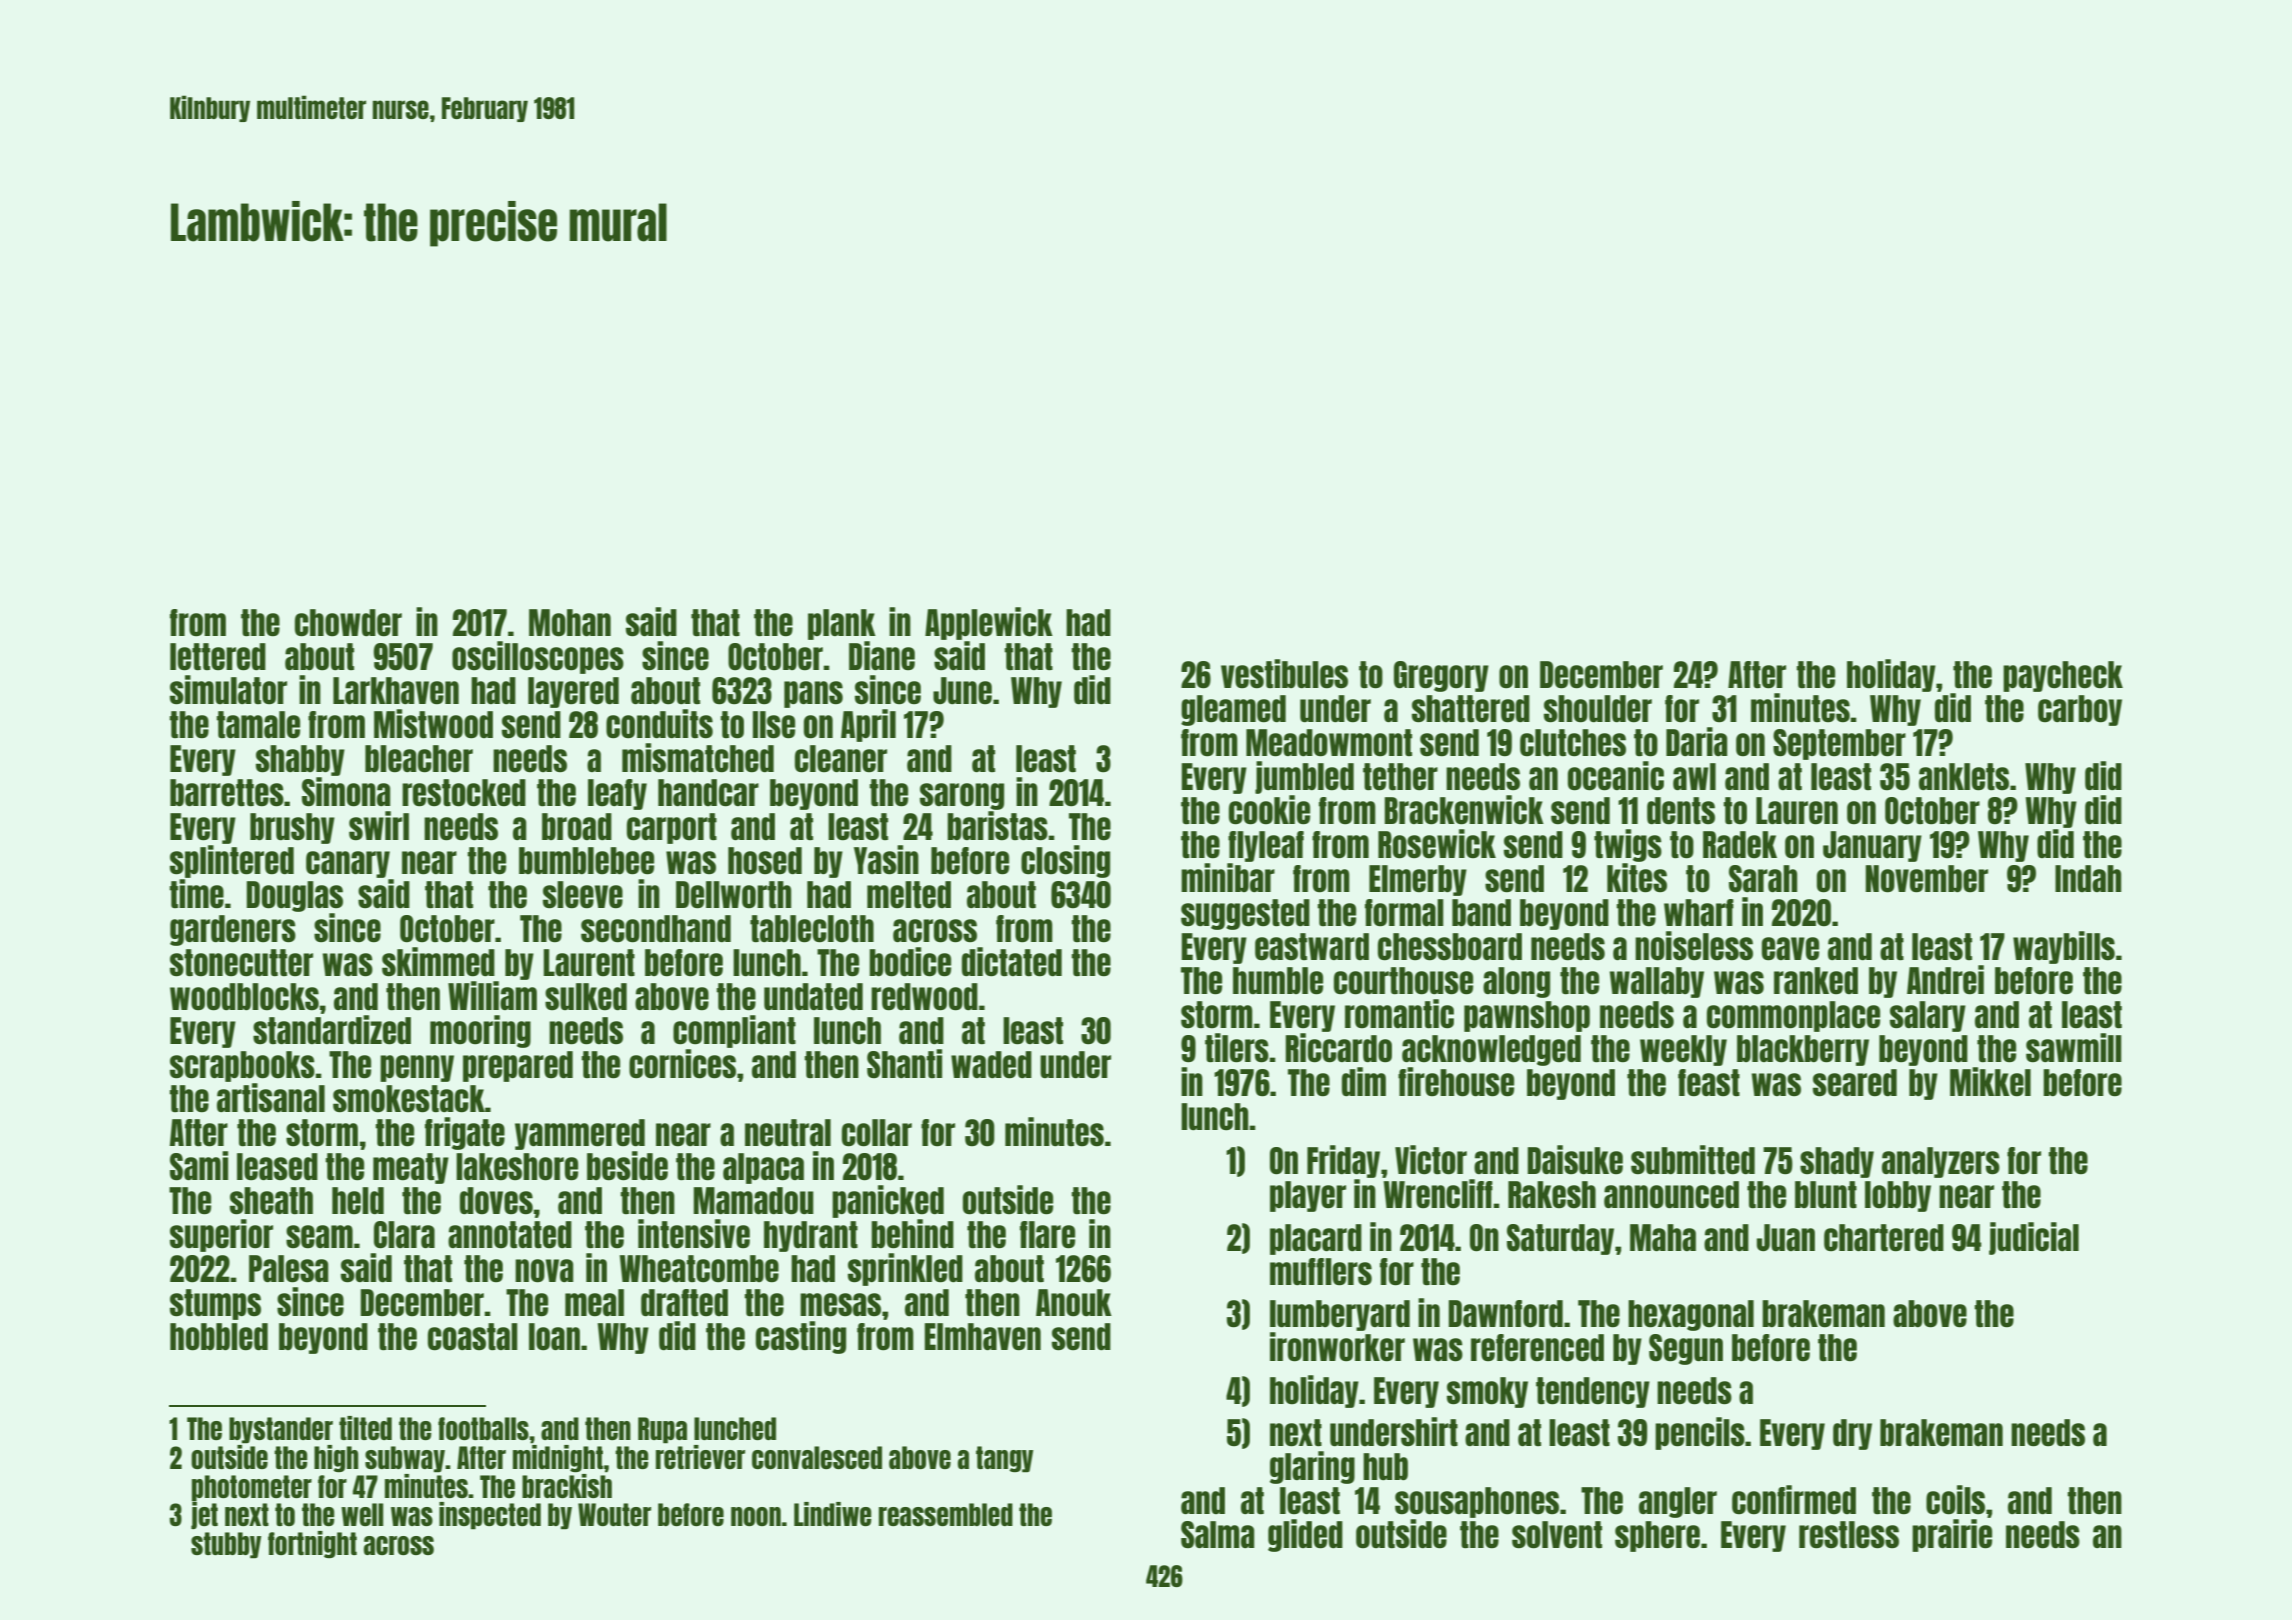 The width and height of the screenshot is (2292, 1620). I want to click on tangy, so click(1004, 1459).
